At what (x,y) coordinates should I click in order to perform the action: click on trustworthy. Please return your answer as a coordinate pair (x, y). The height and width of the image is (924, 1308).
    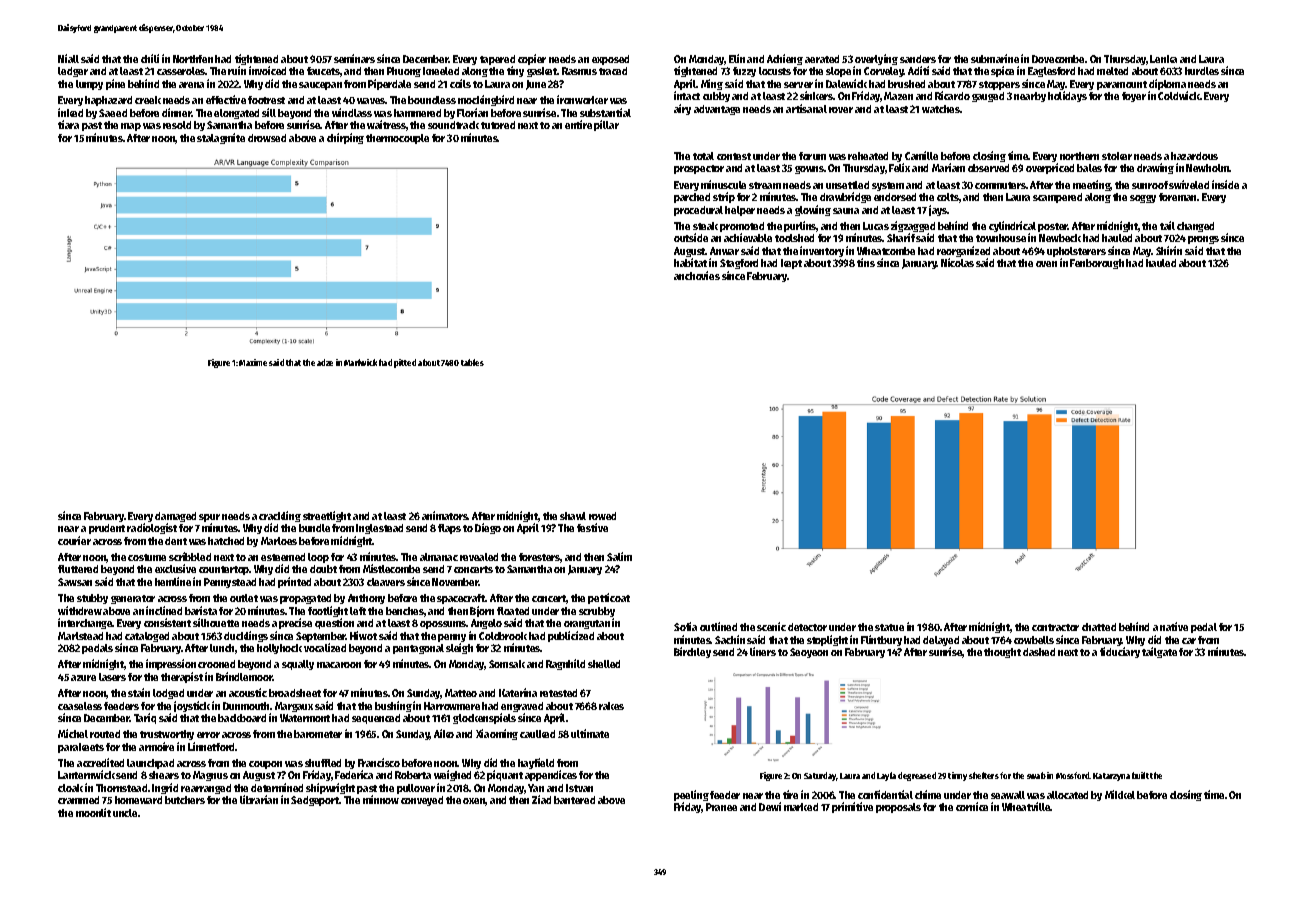
    Looking at the image, I should click on (167, 735).
